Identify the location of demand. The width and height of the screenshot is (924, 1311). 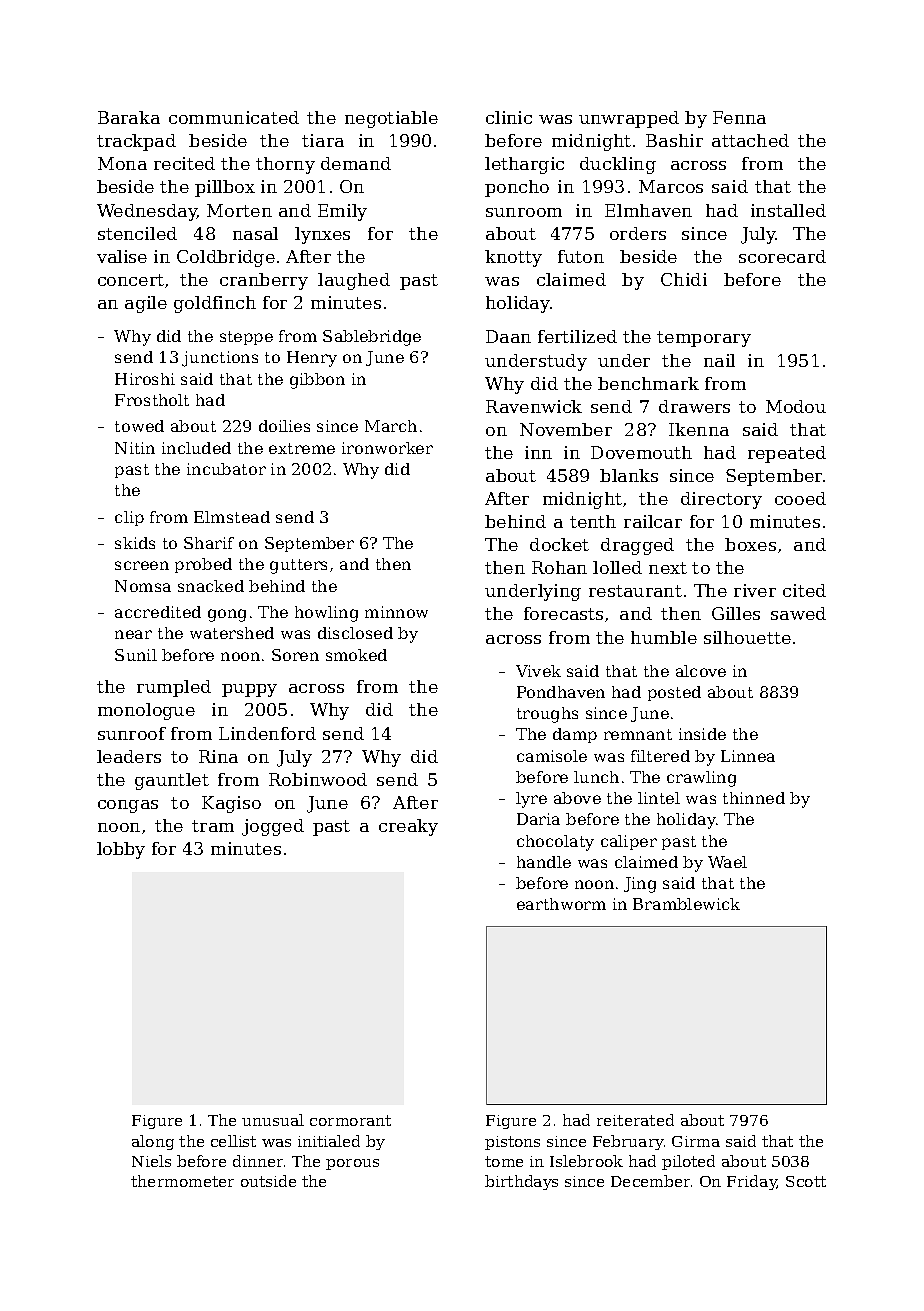
(356, 163).
